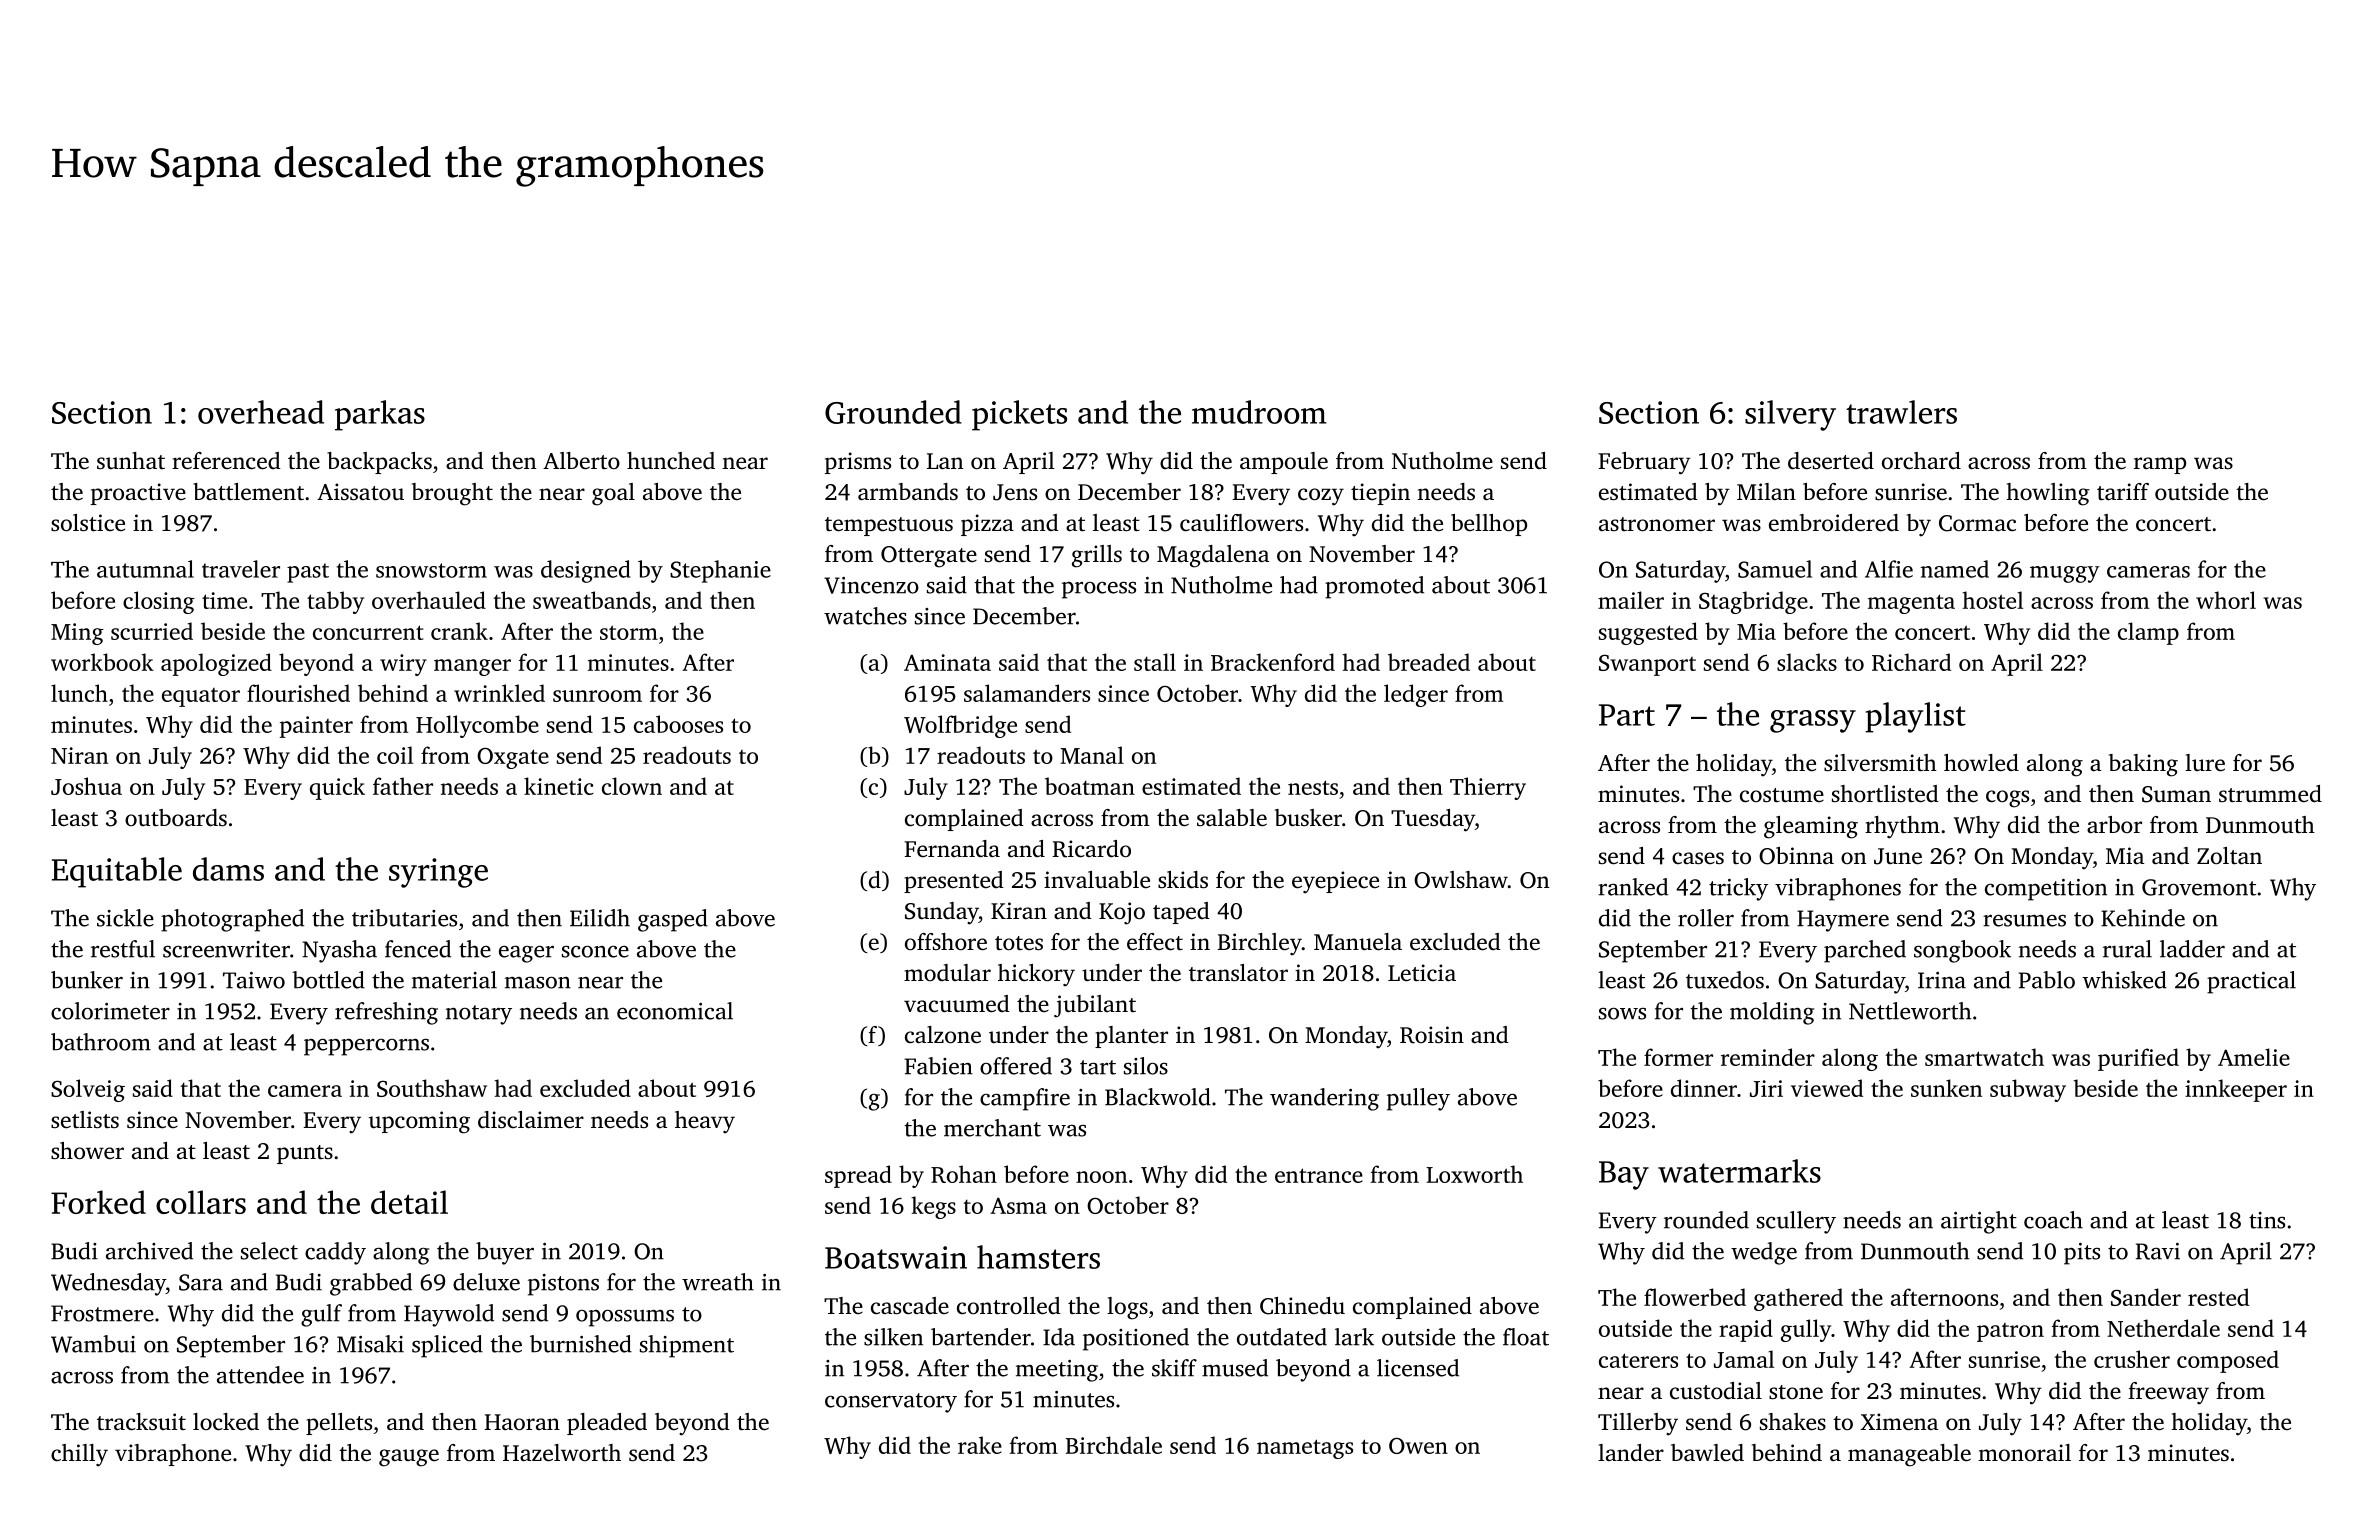  What do you see at coordinates (379, 463) in the document?
I see `backpacks` at bounding box center [379, 463].
